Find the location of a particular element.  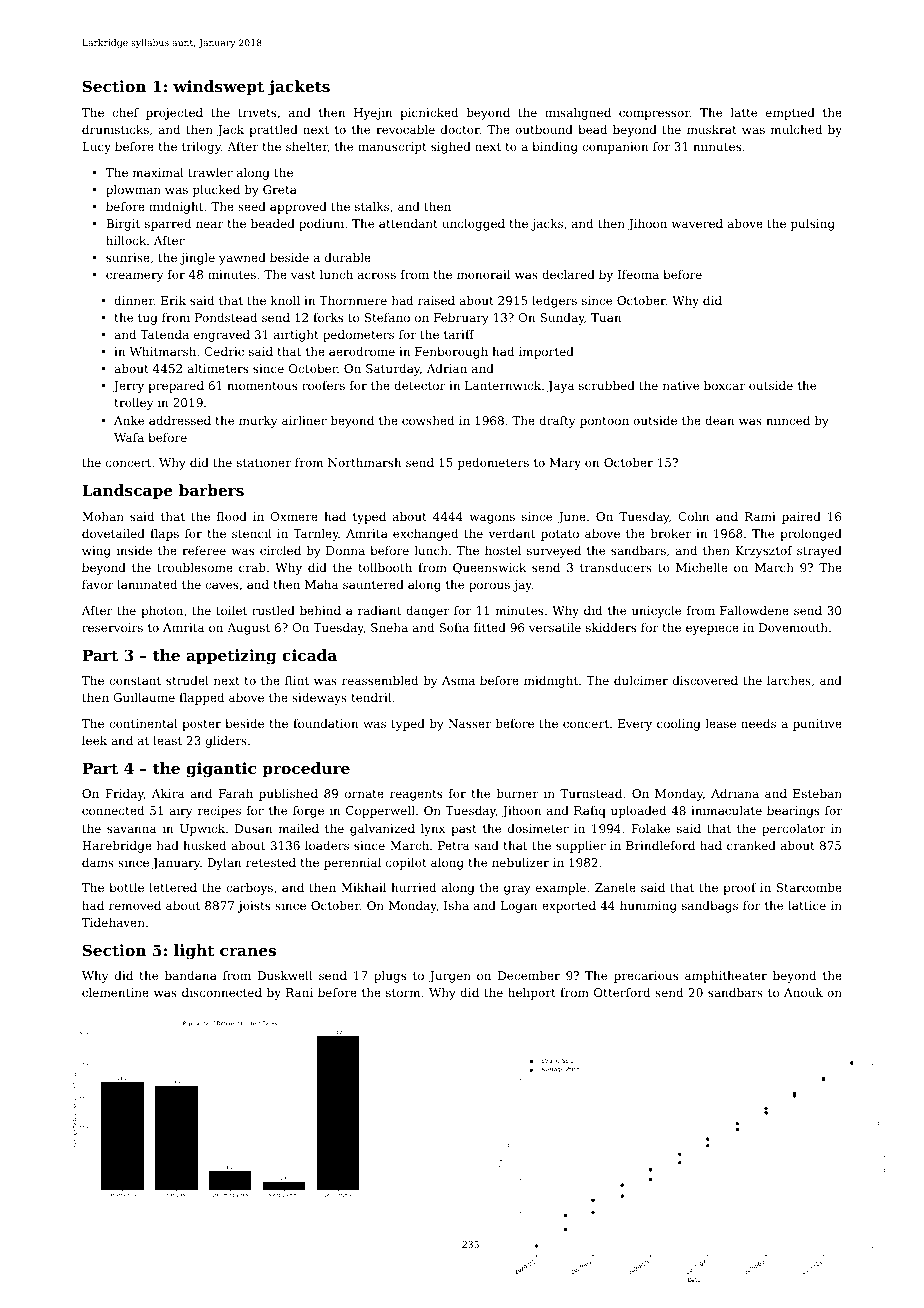

chef is located at coordinates (125, 112).
